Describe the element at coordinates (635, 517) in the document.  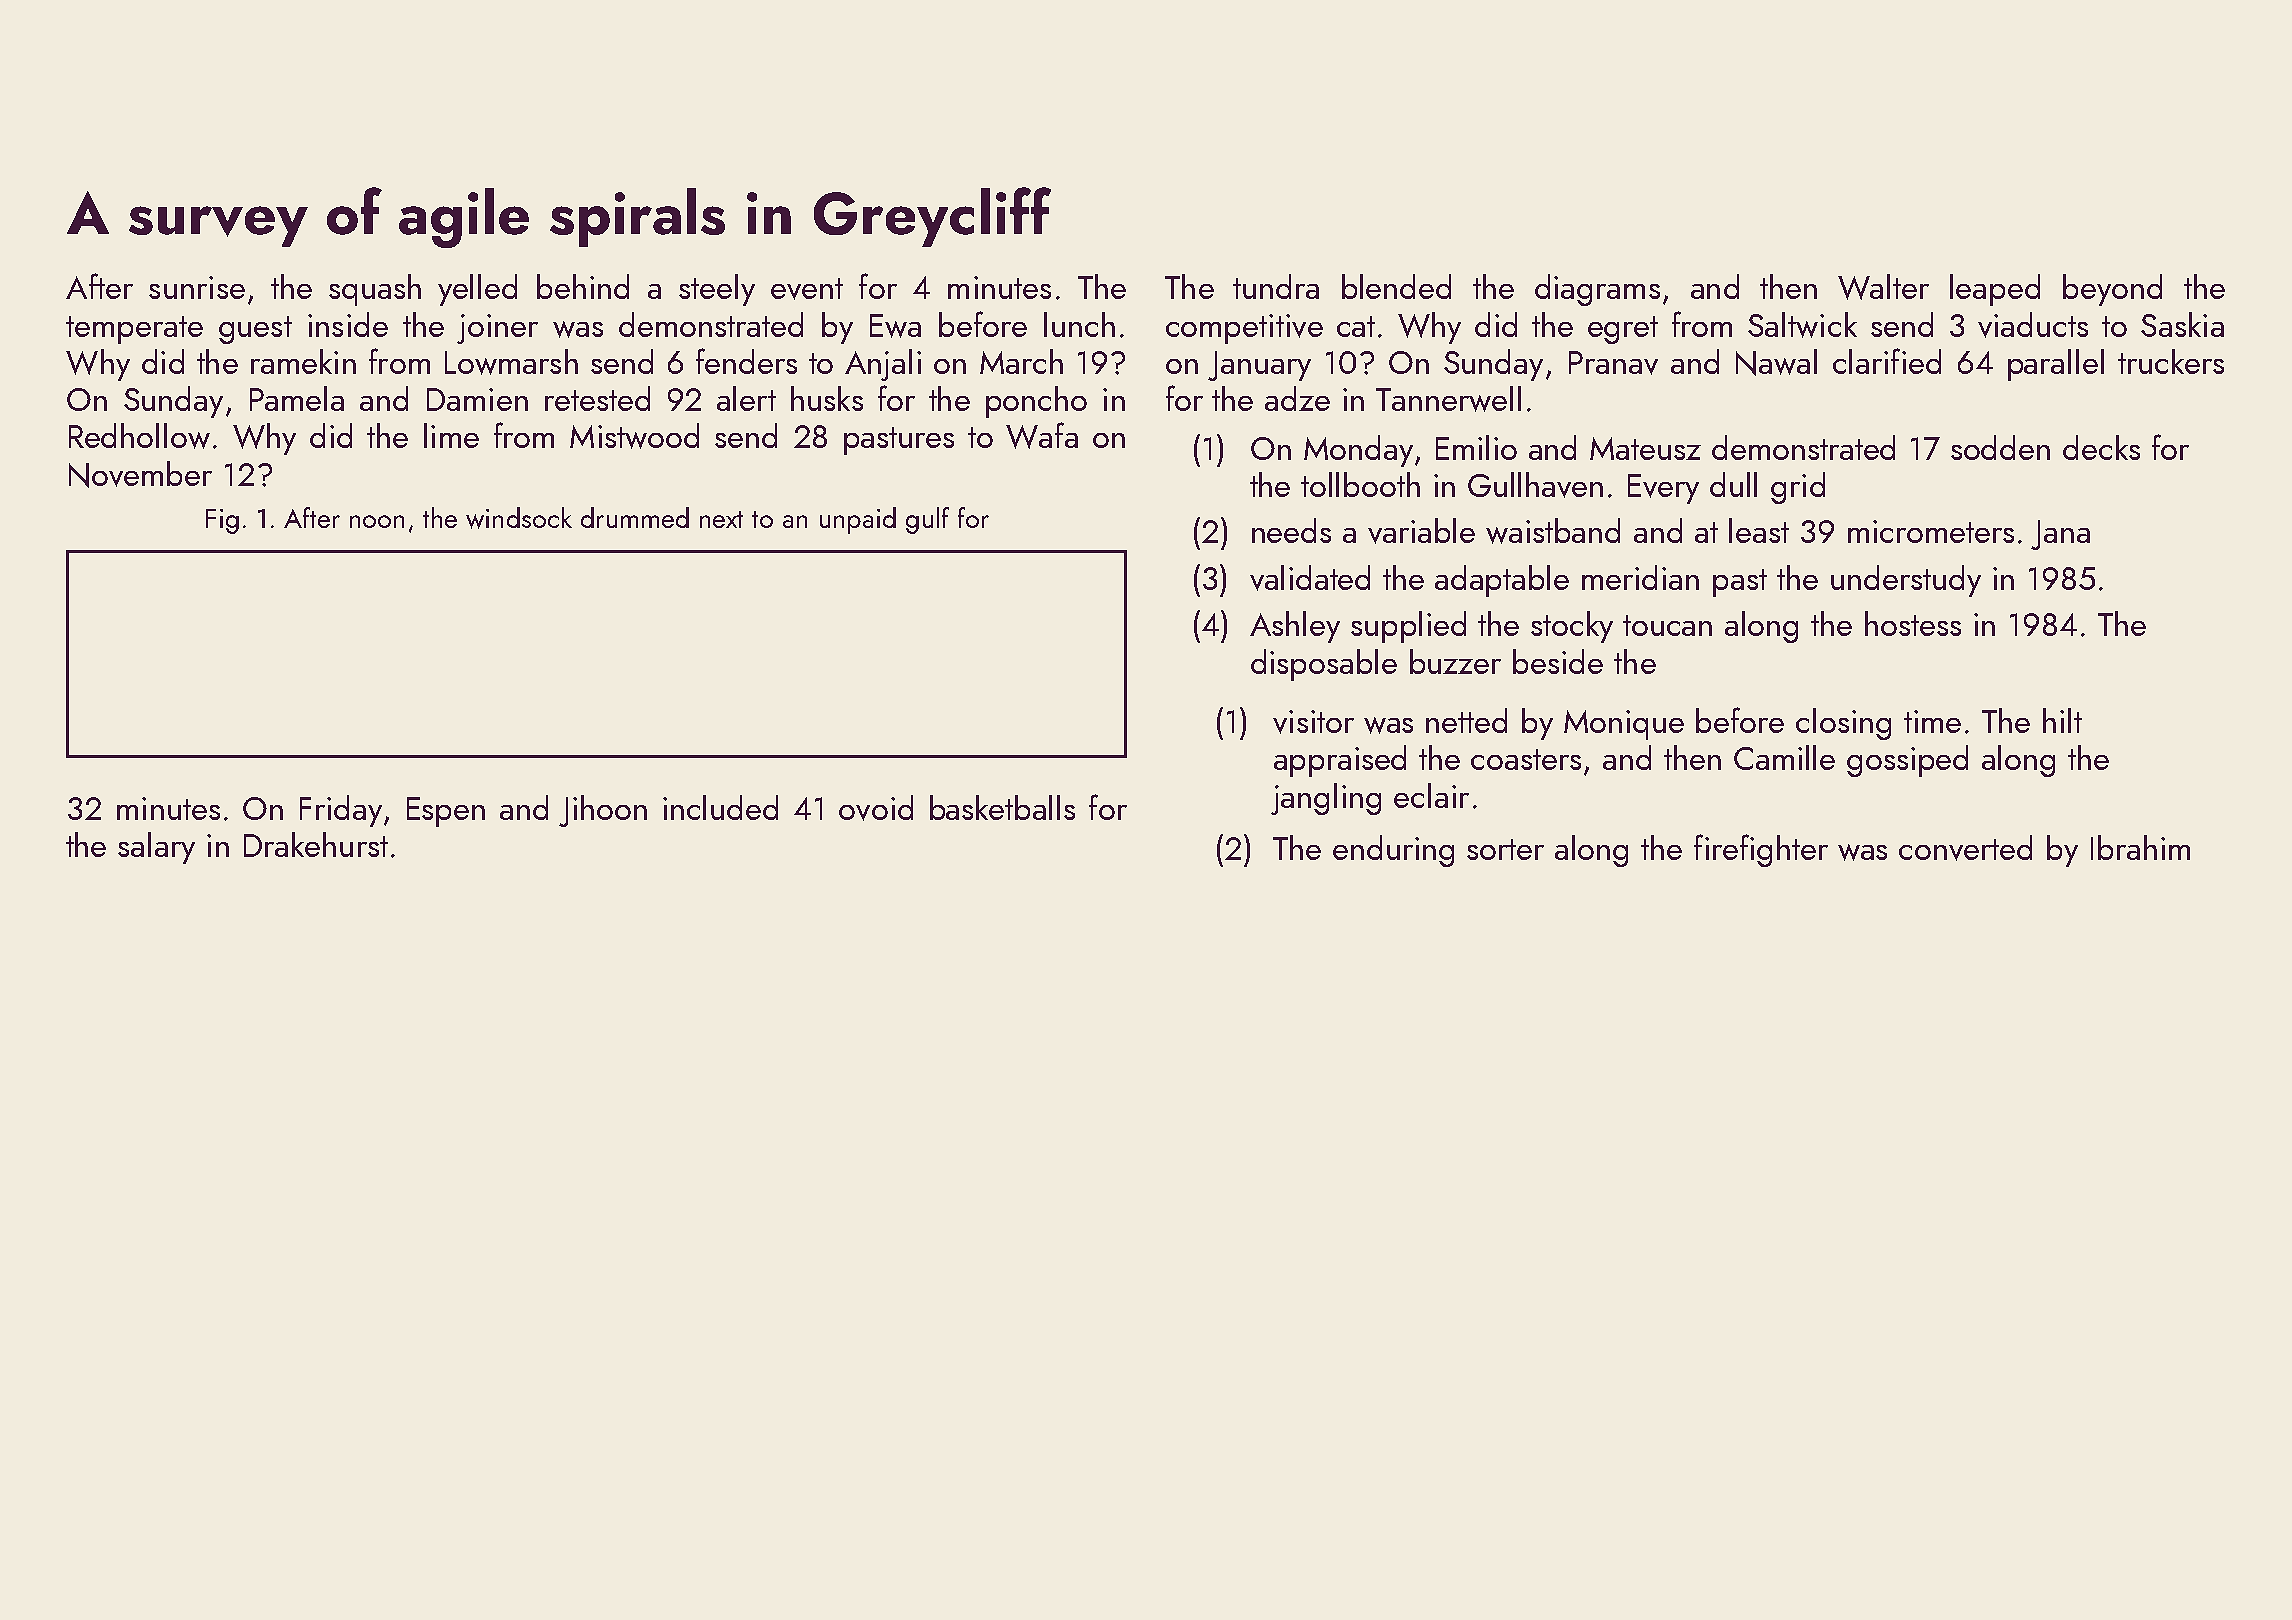
I see `drummed` at that location.
